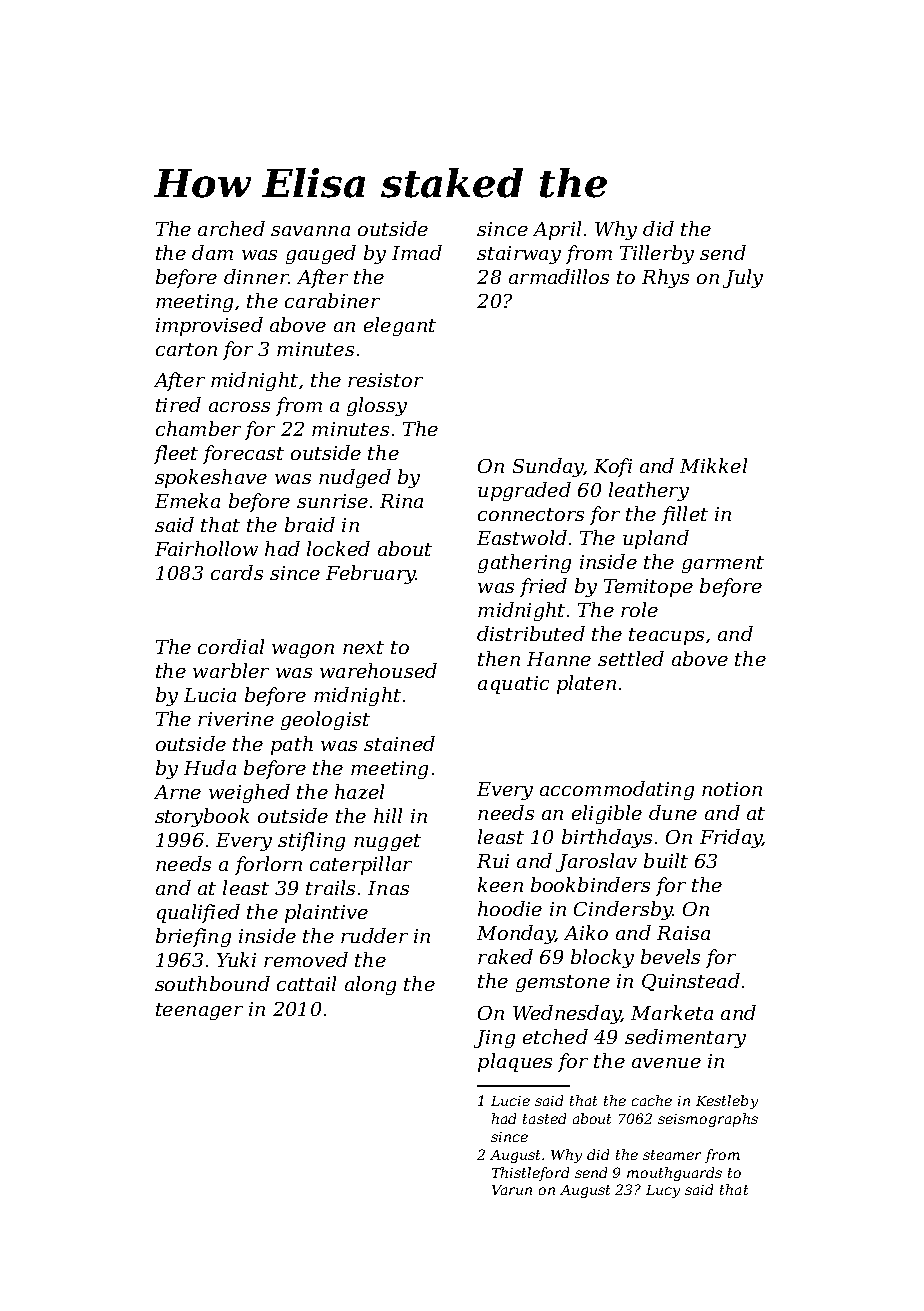 This document has width=924, height=1311. Describe the element at coordinates (177, 792) in the document. I see `Arne` at that location.
